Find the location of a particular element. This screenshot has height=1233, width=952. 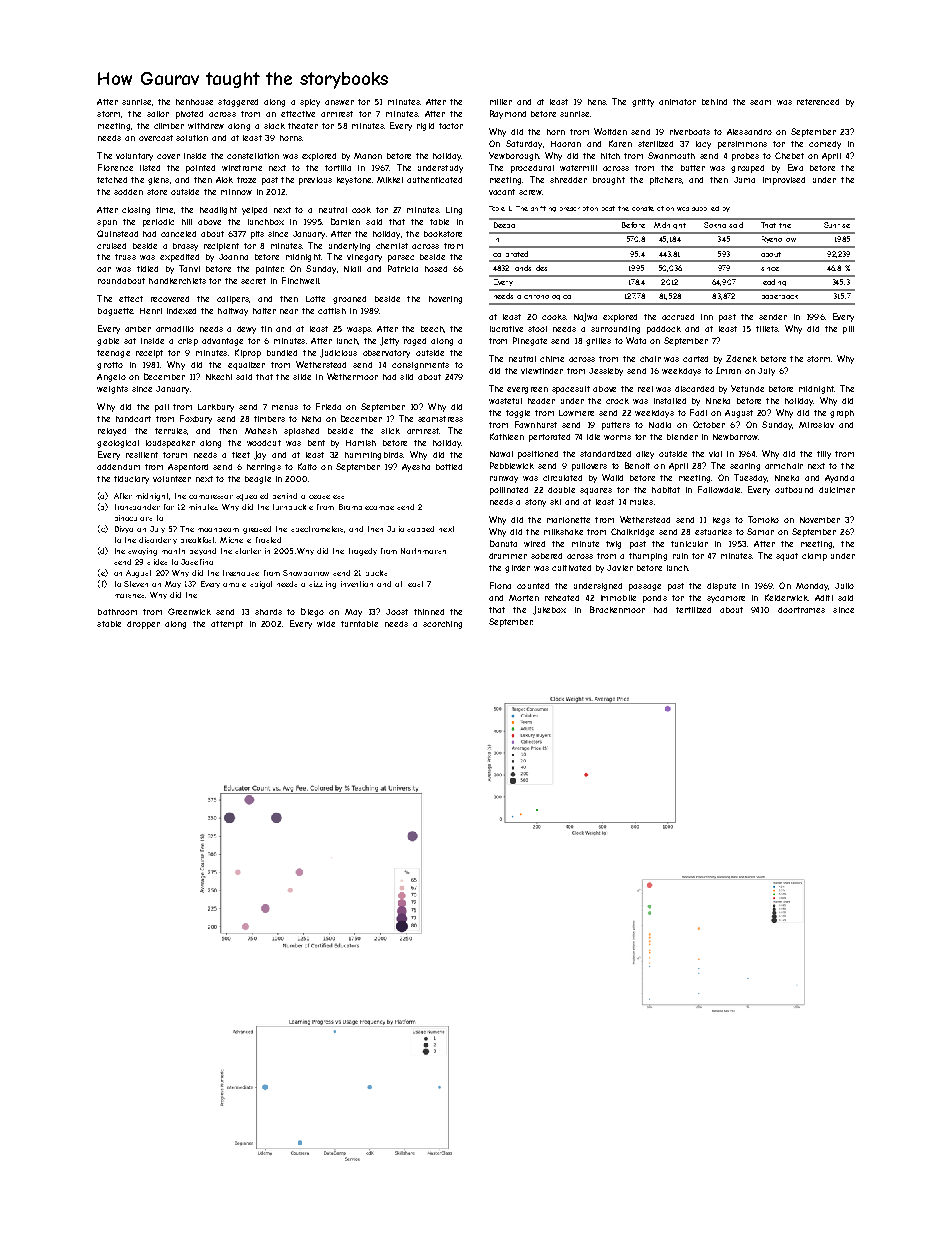

transponder is located at coordinates (137, 507).
